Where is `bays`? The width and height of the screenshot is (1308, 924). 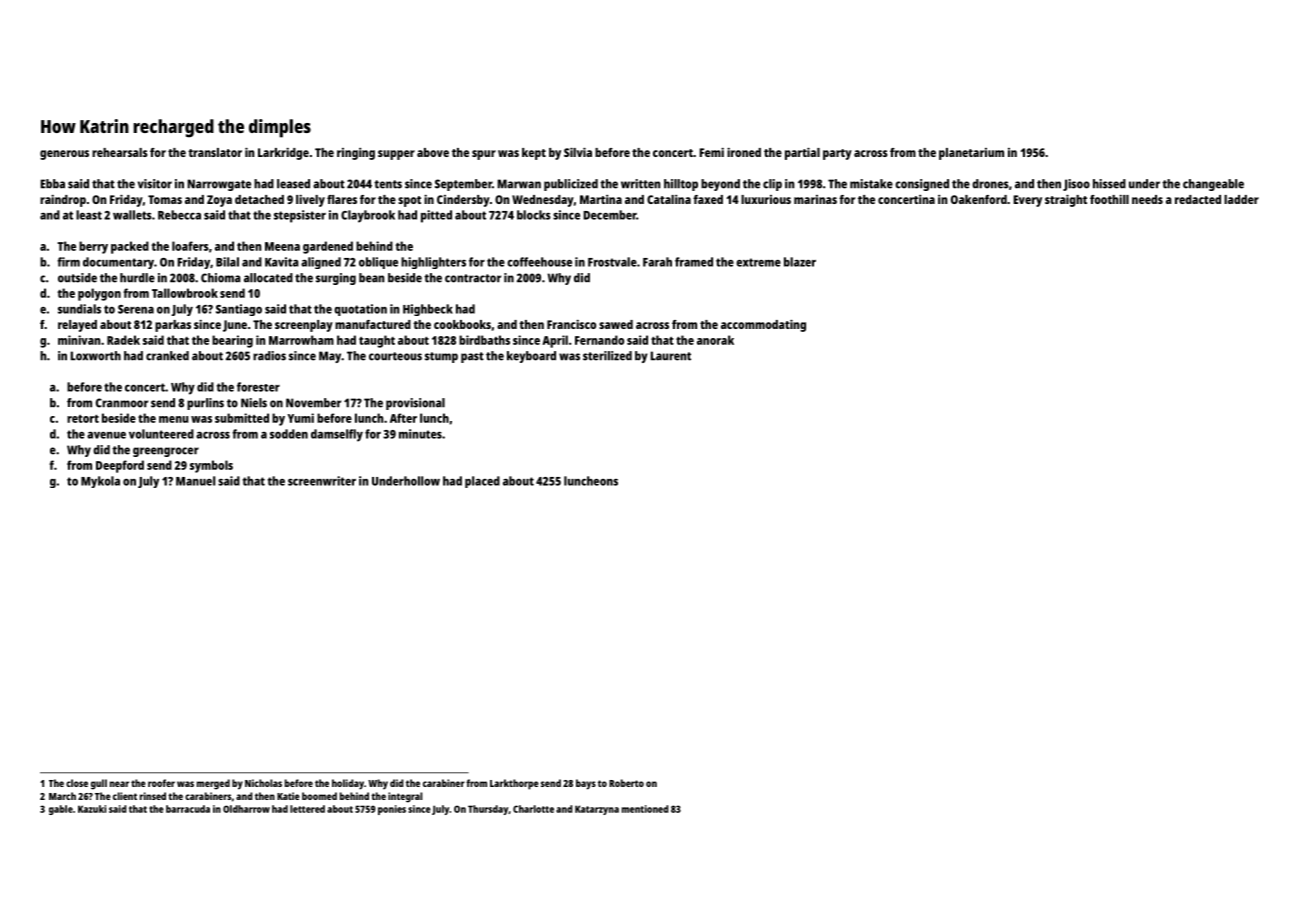 bays is located at coordinates (586, 784).
